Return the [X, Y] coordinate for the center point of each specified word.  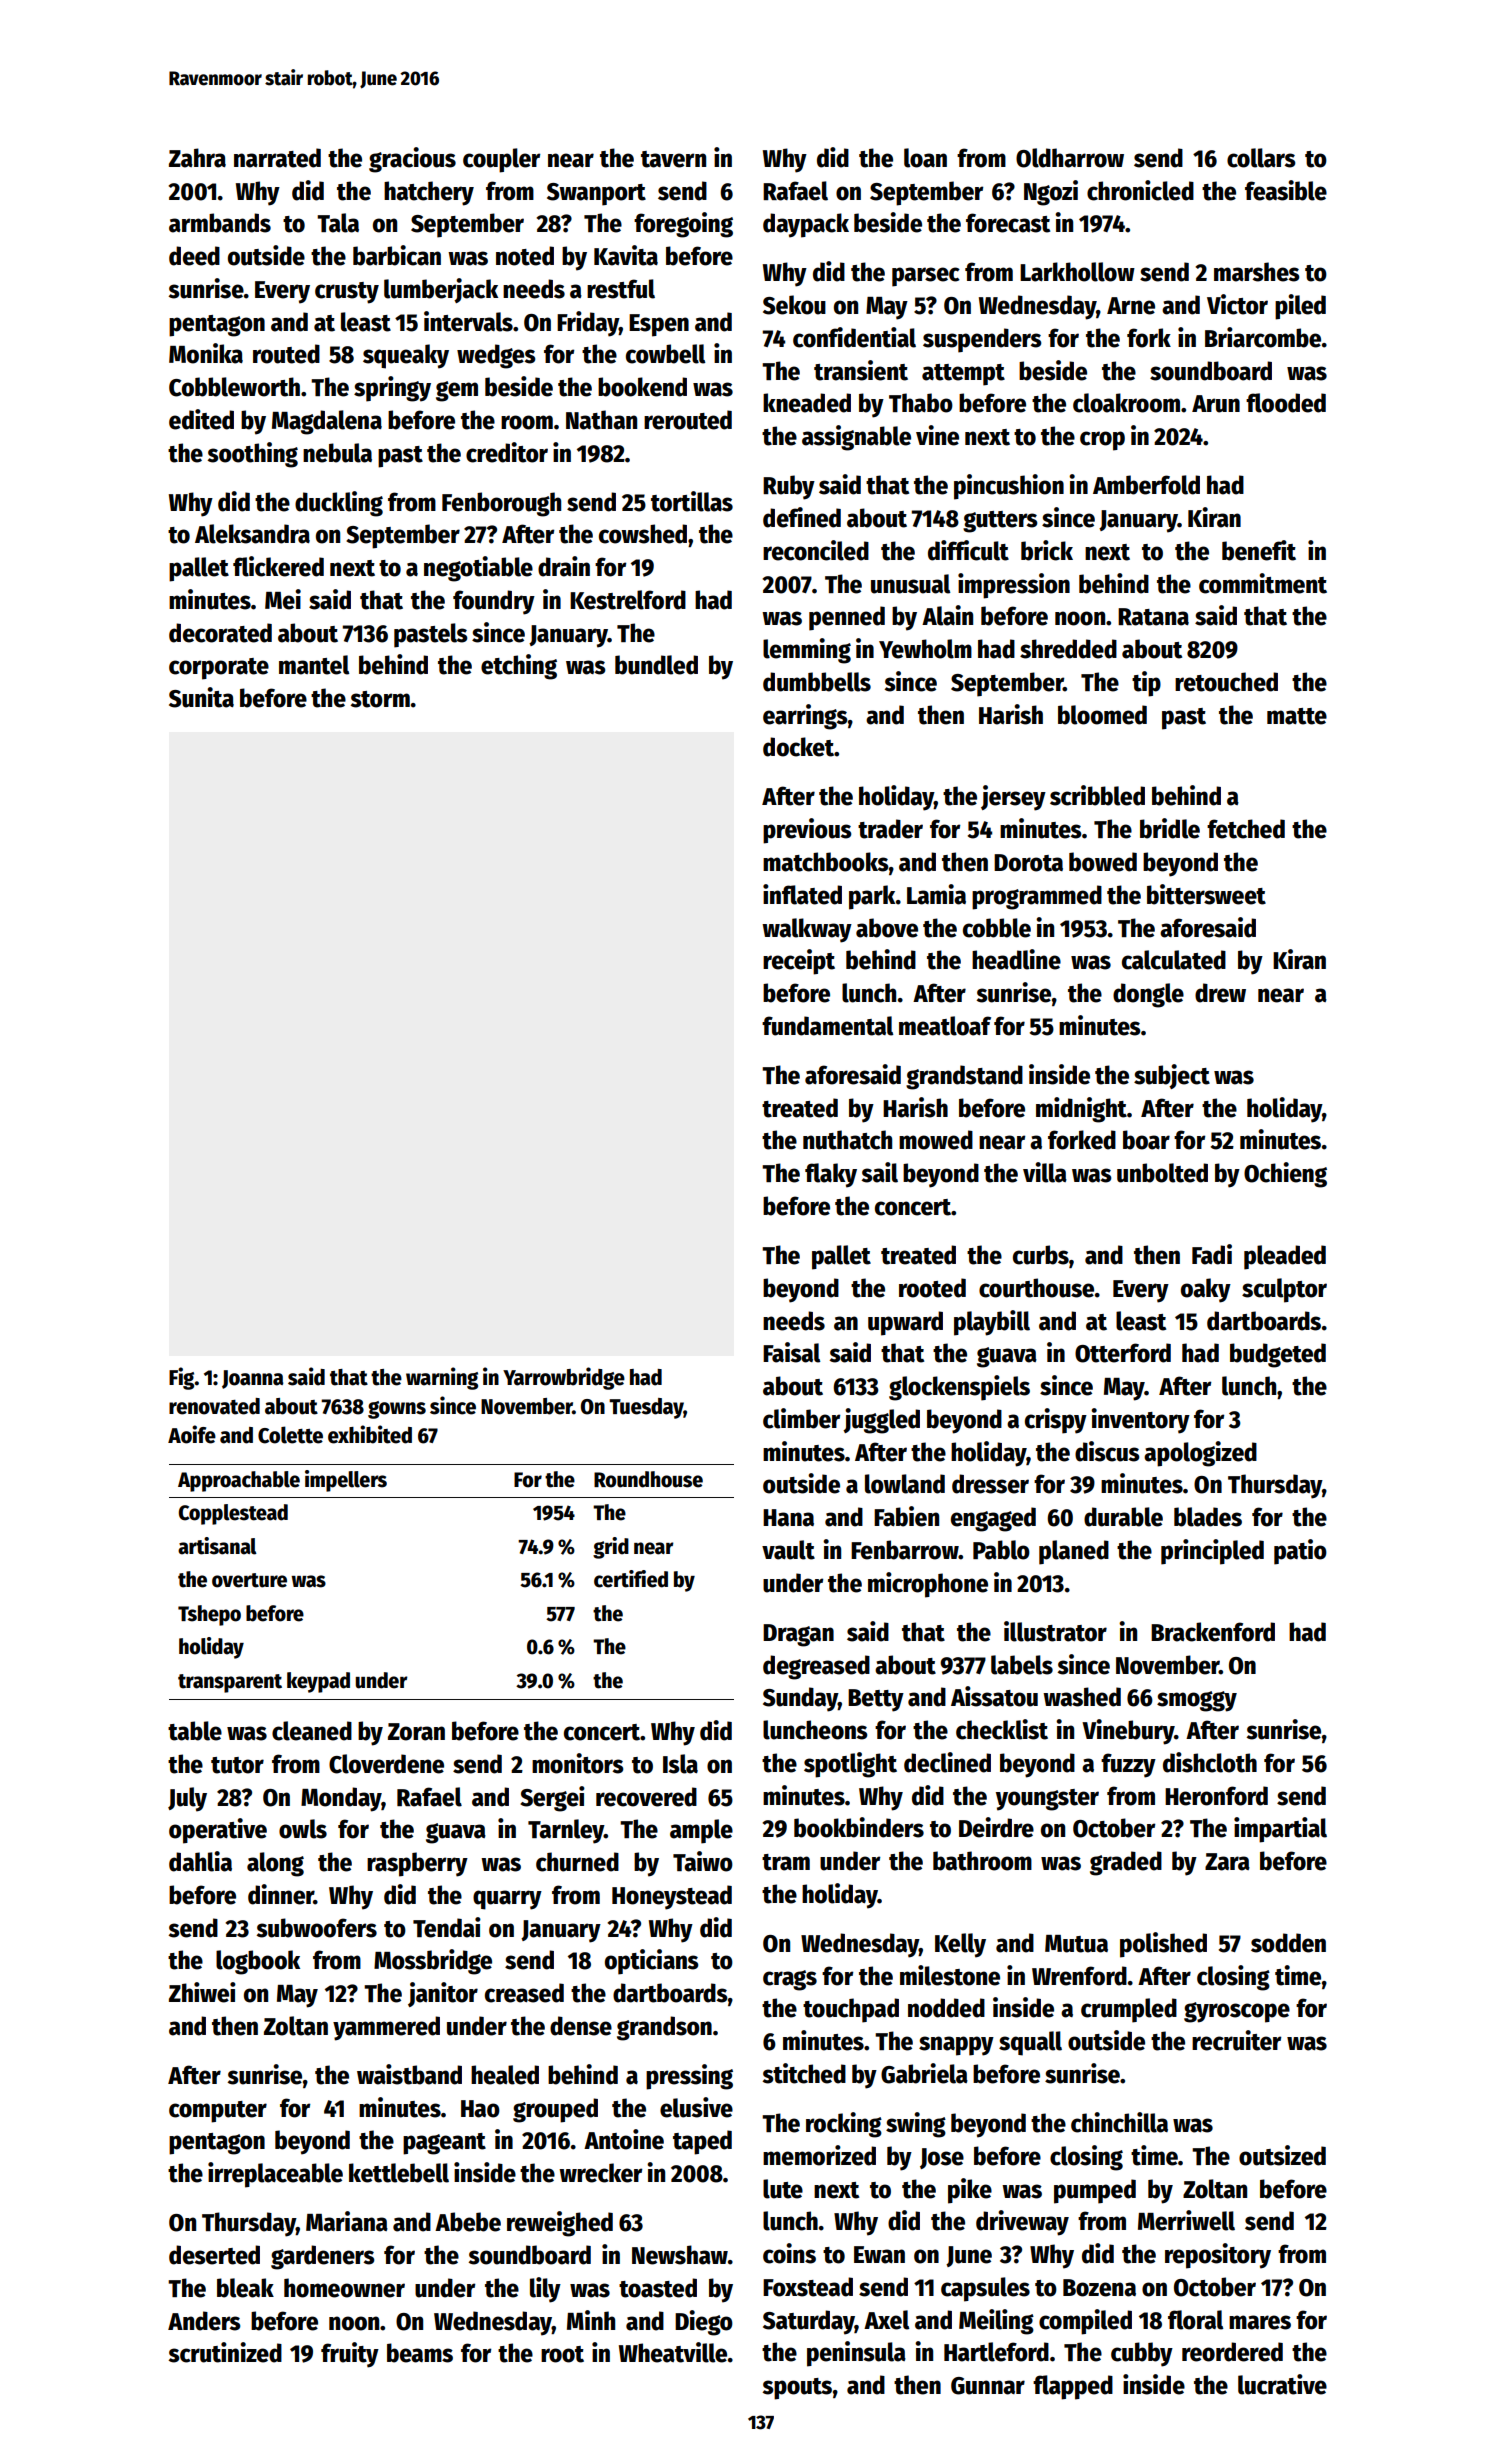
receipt [799, 962]
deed [194, 256]
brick [1047, 550]
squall [1030, 2043]
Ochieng [1285, 1175]
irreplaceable [275, 2175]
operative [218, 1831]
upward [905, 1323]
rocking [844, 2125]
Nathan [601, 420]
